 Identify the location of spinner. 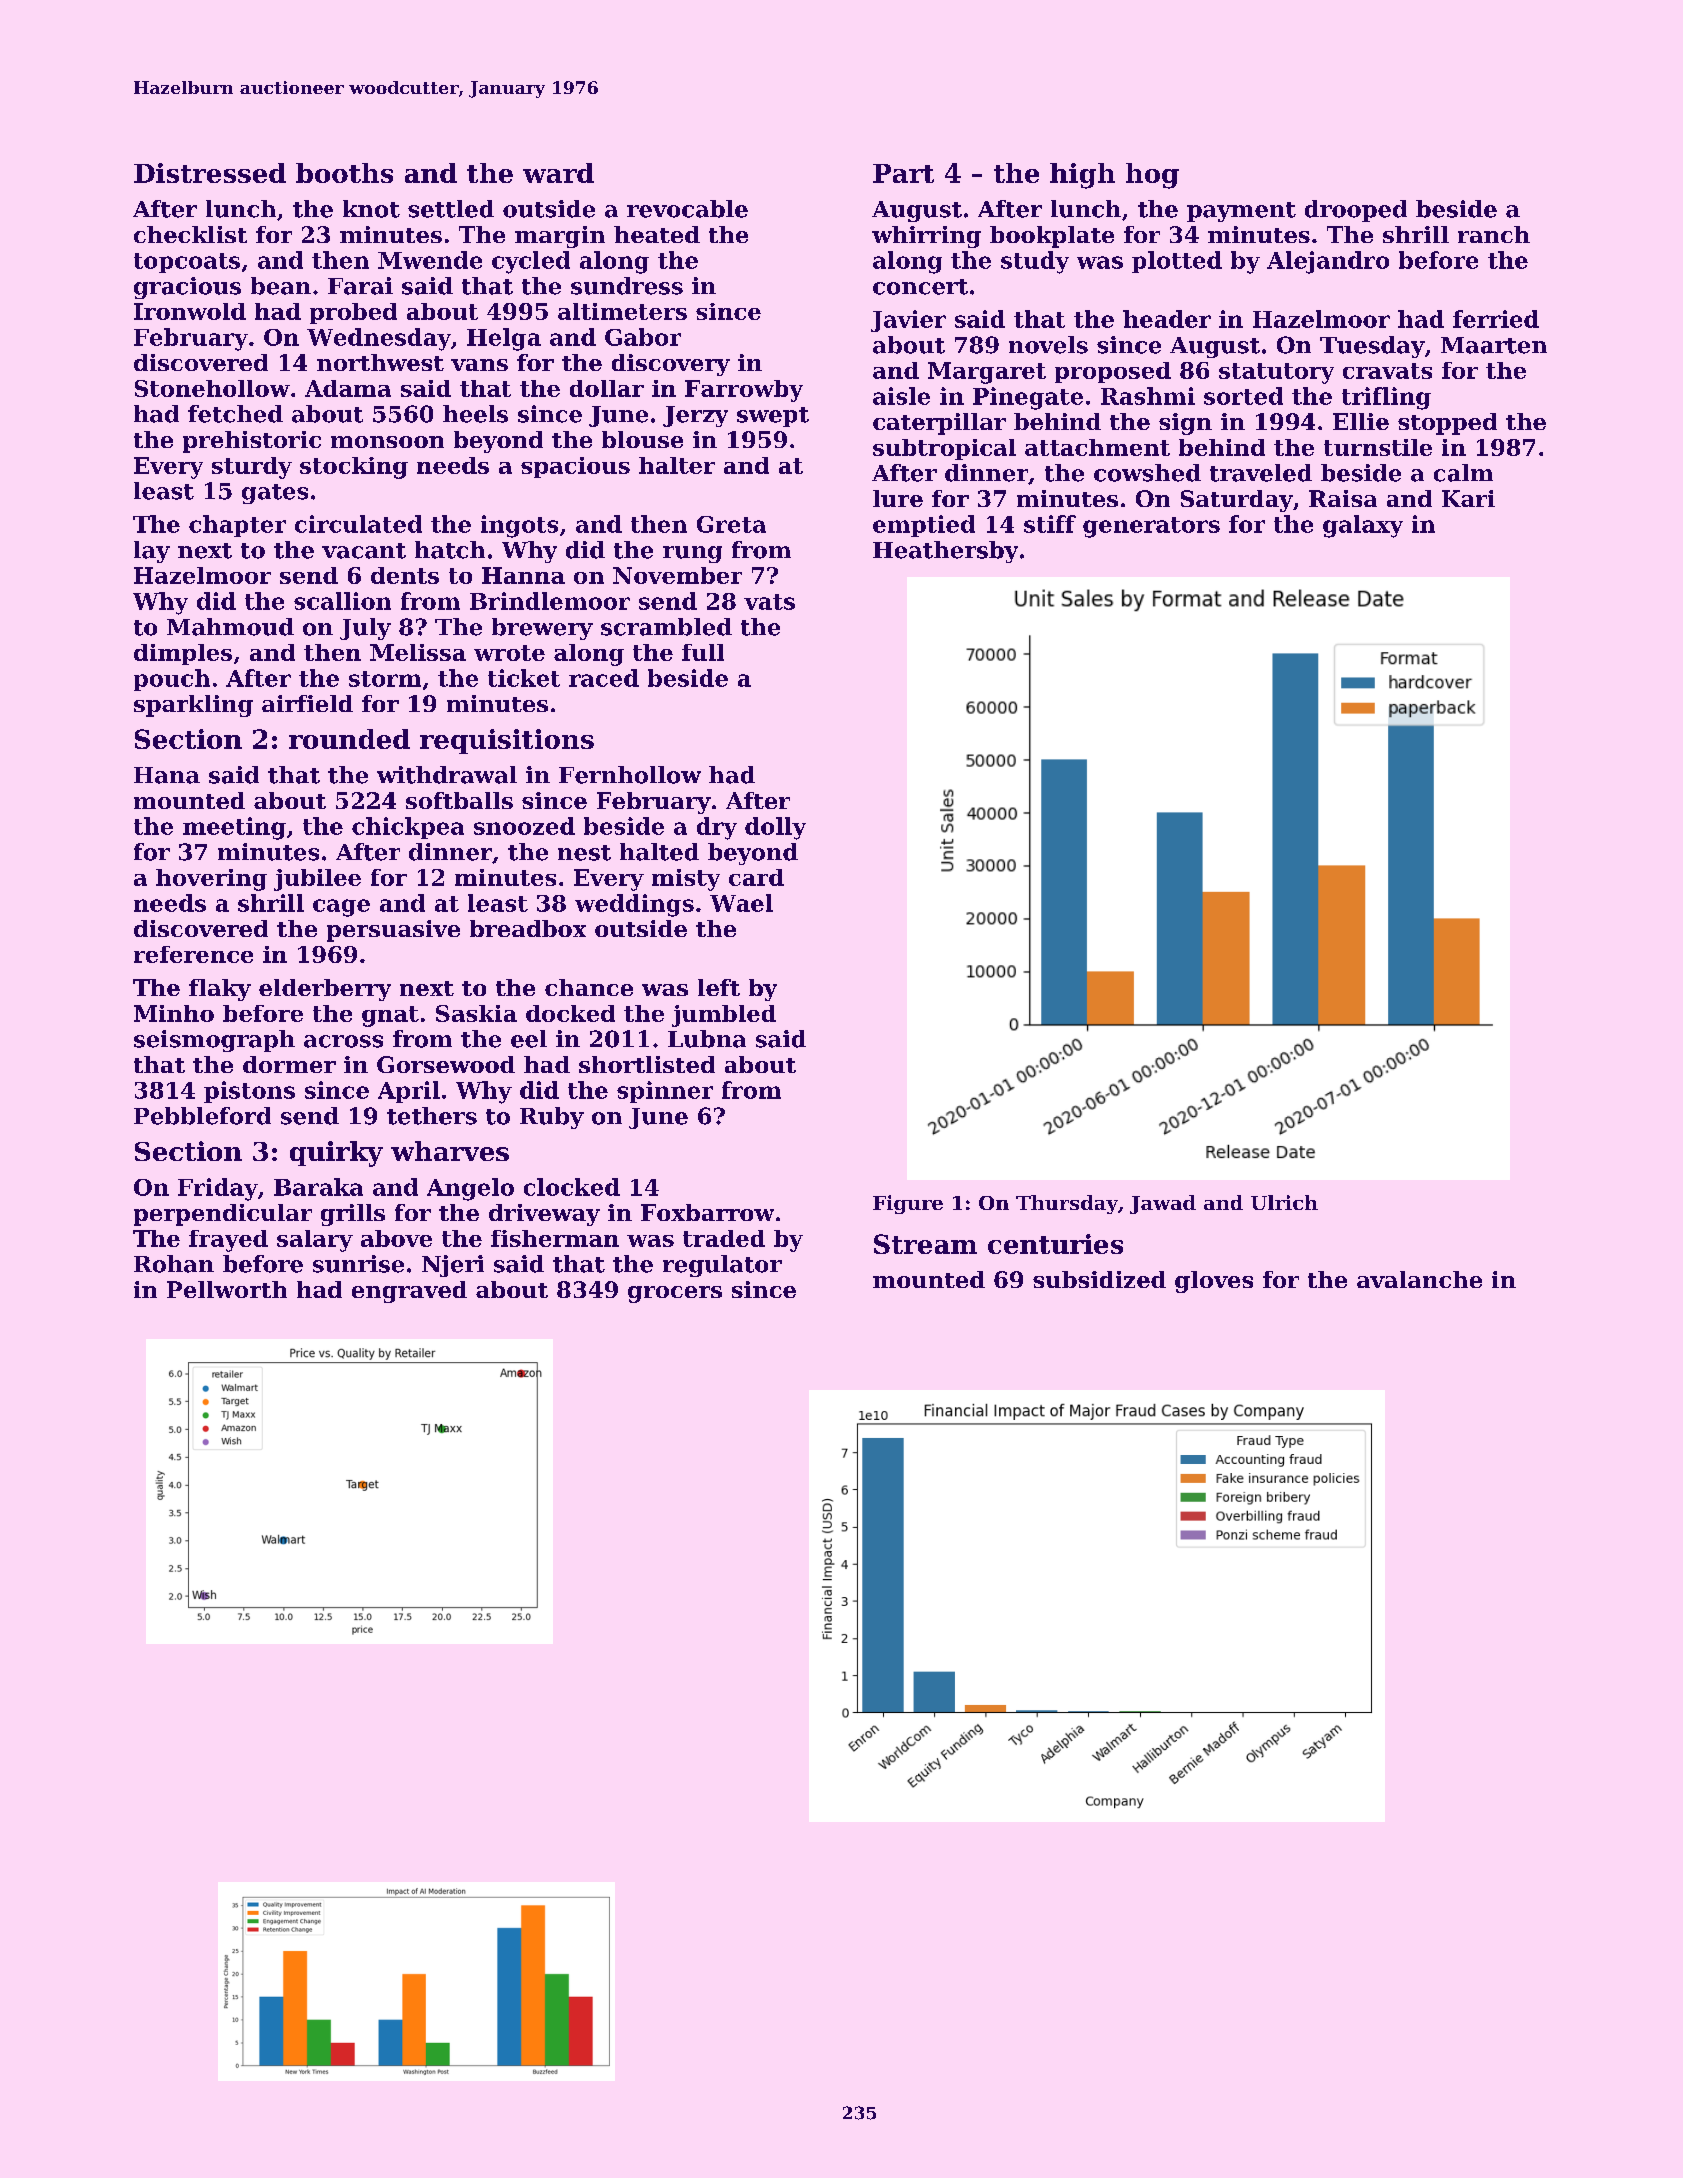
(665, 1092).
